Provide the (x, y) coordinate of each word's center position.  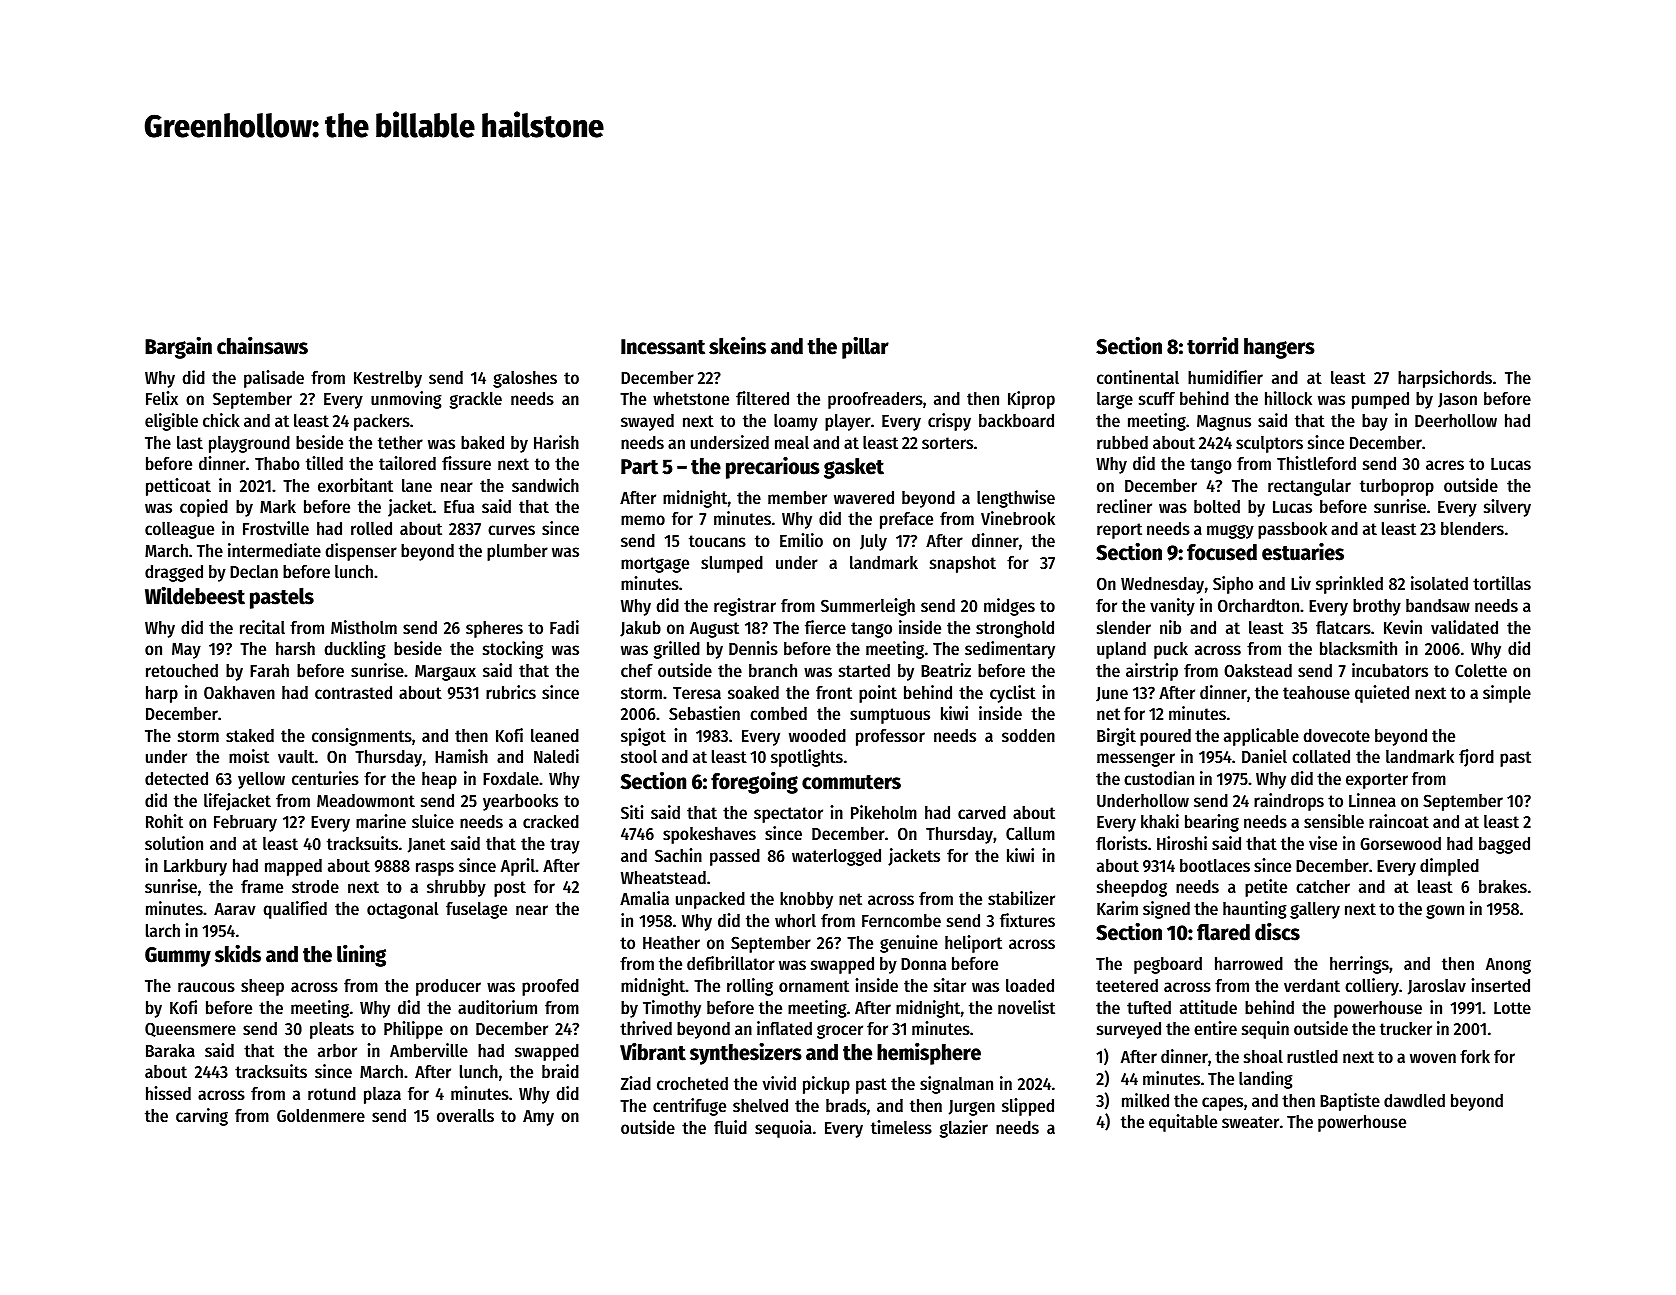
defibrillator (731, 963)
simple (1507, 694)
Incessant (663, 347)
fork (1475, 1056)
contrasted (353, 692)
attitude (1208, 1007)
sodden (1028, 735)
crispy (949, 422)
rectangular (1309, 487)
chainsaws (262, 346)
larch (163, 930)
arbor (337, 1050)
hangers (1279, 348)
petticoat (178, 487)
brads (846, 1105)
